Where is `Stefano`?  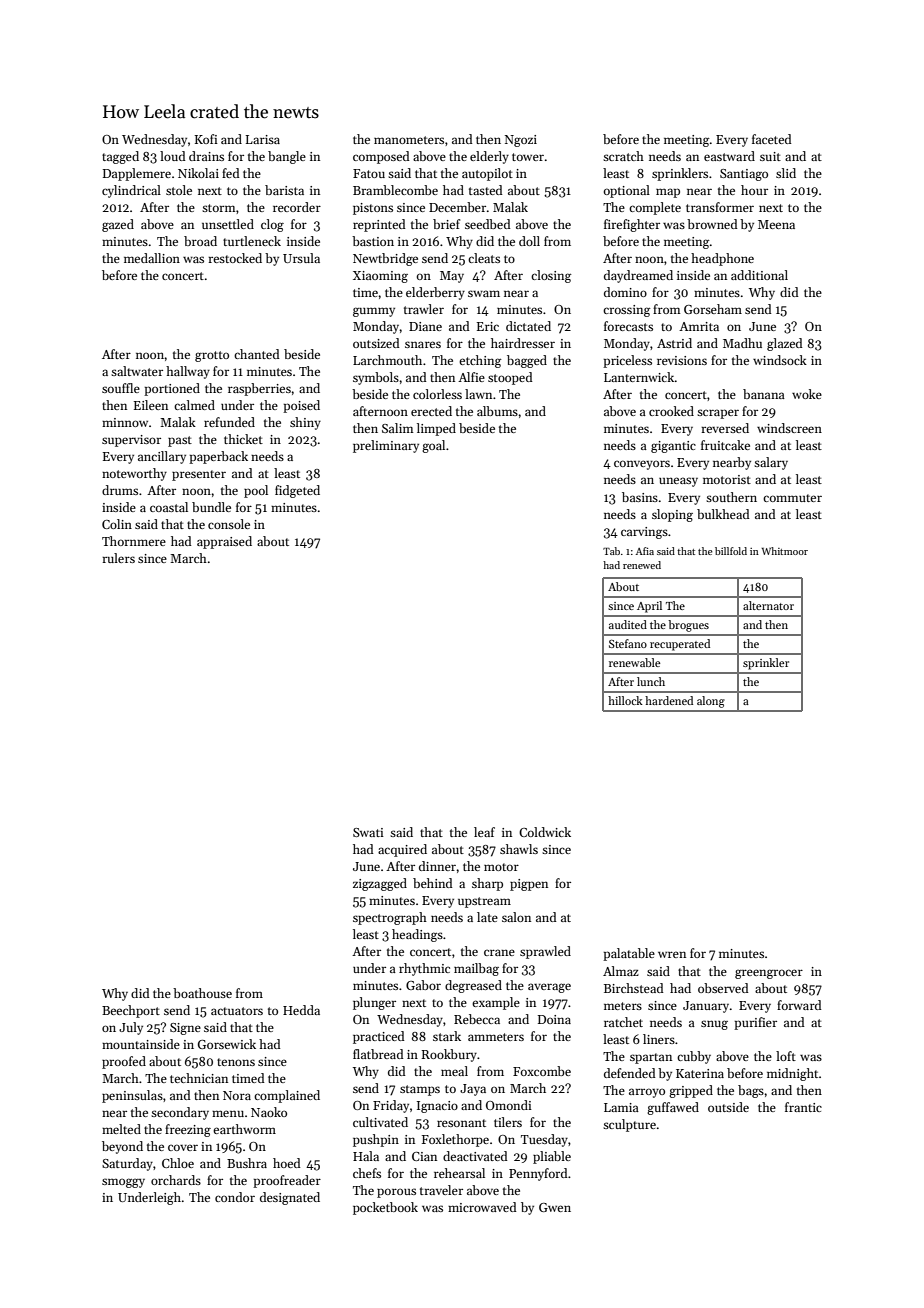
Stefano is located at coordinates (628, 643).
